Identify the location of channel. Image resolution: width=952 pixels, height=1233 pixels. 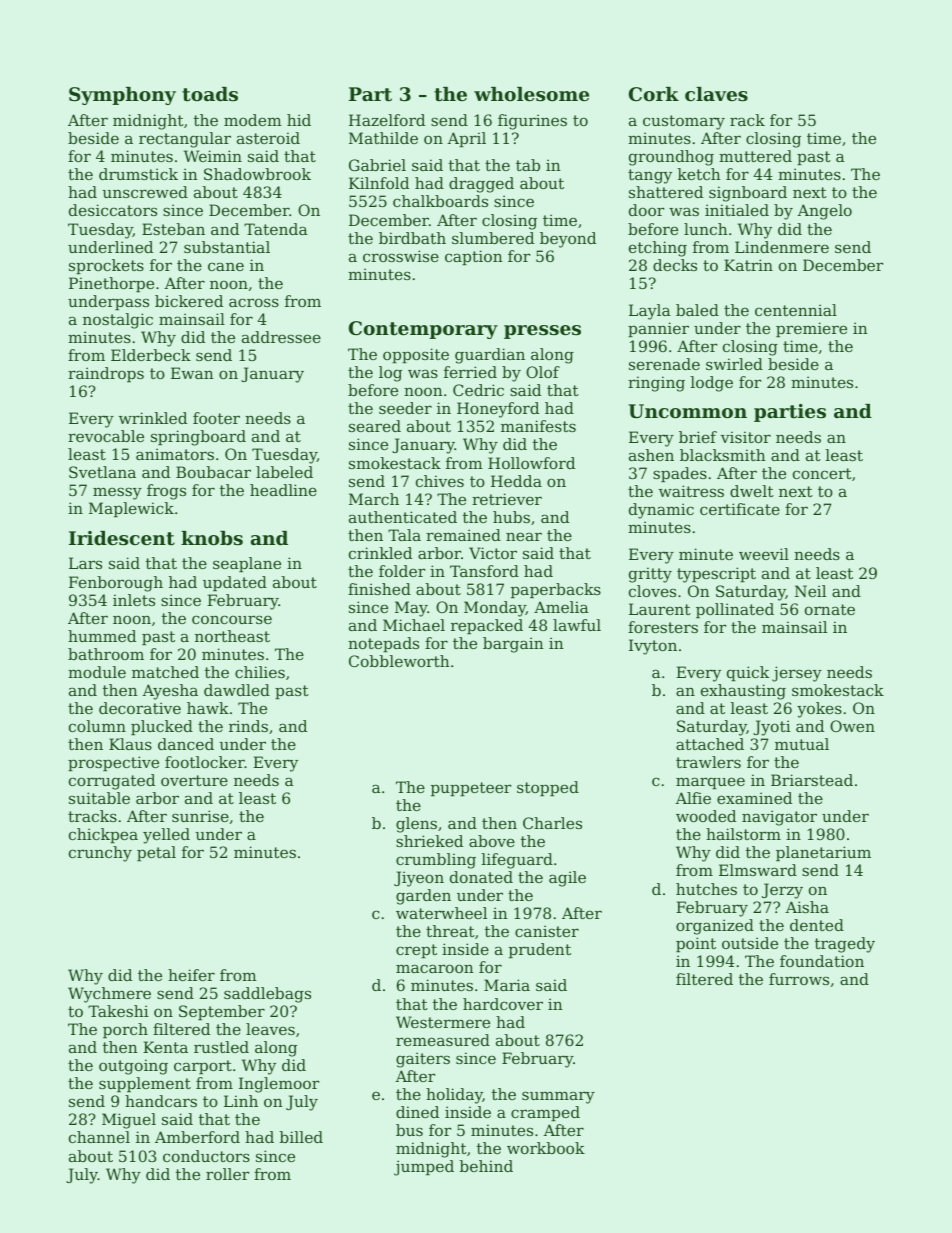
(99, 1137).
